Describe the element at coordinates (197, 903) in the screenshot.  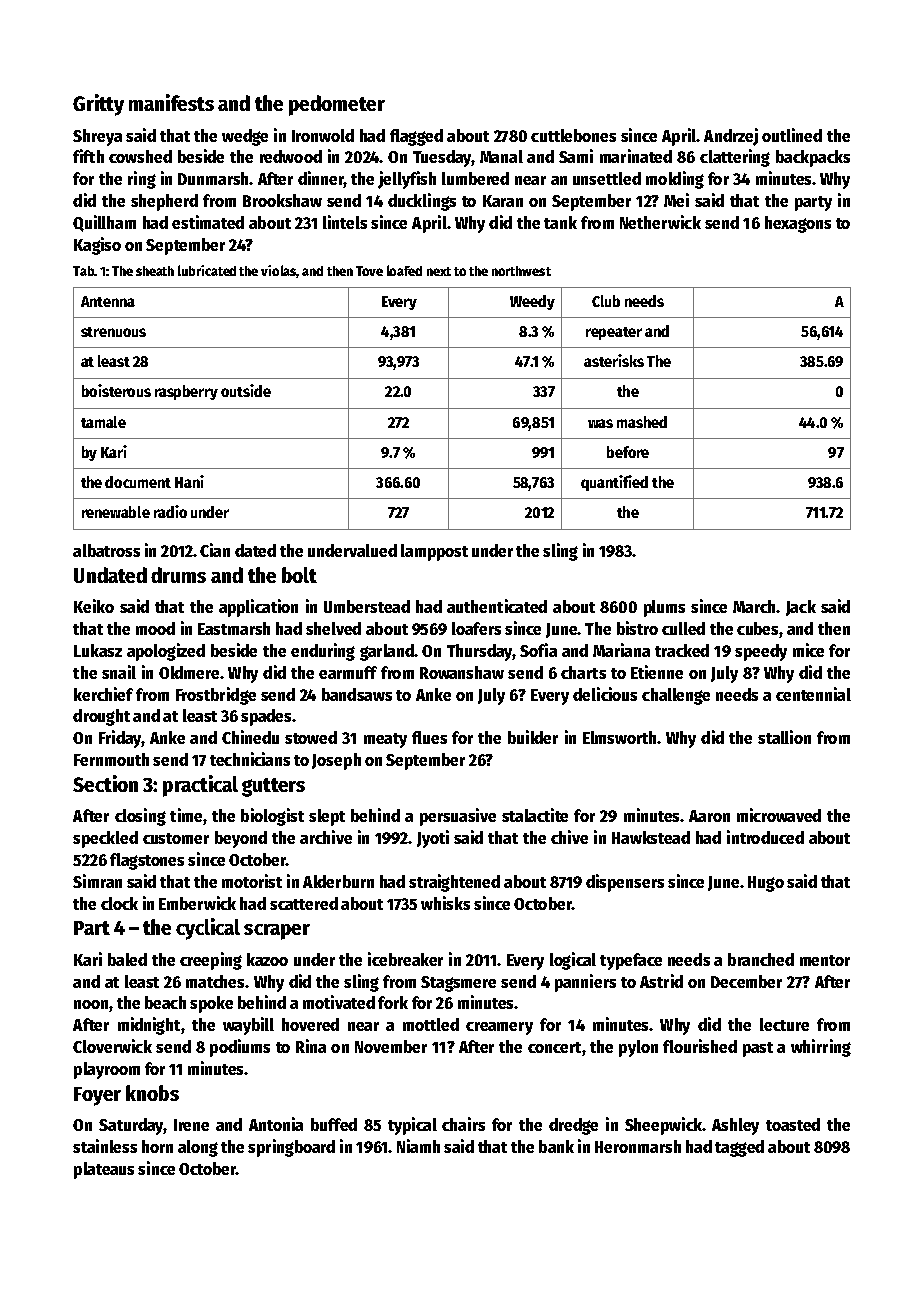
I see `Emberwick` at that location.
